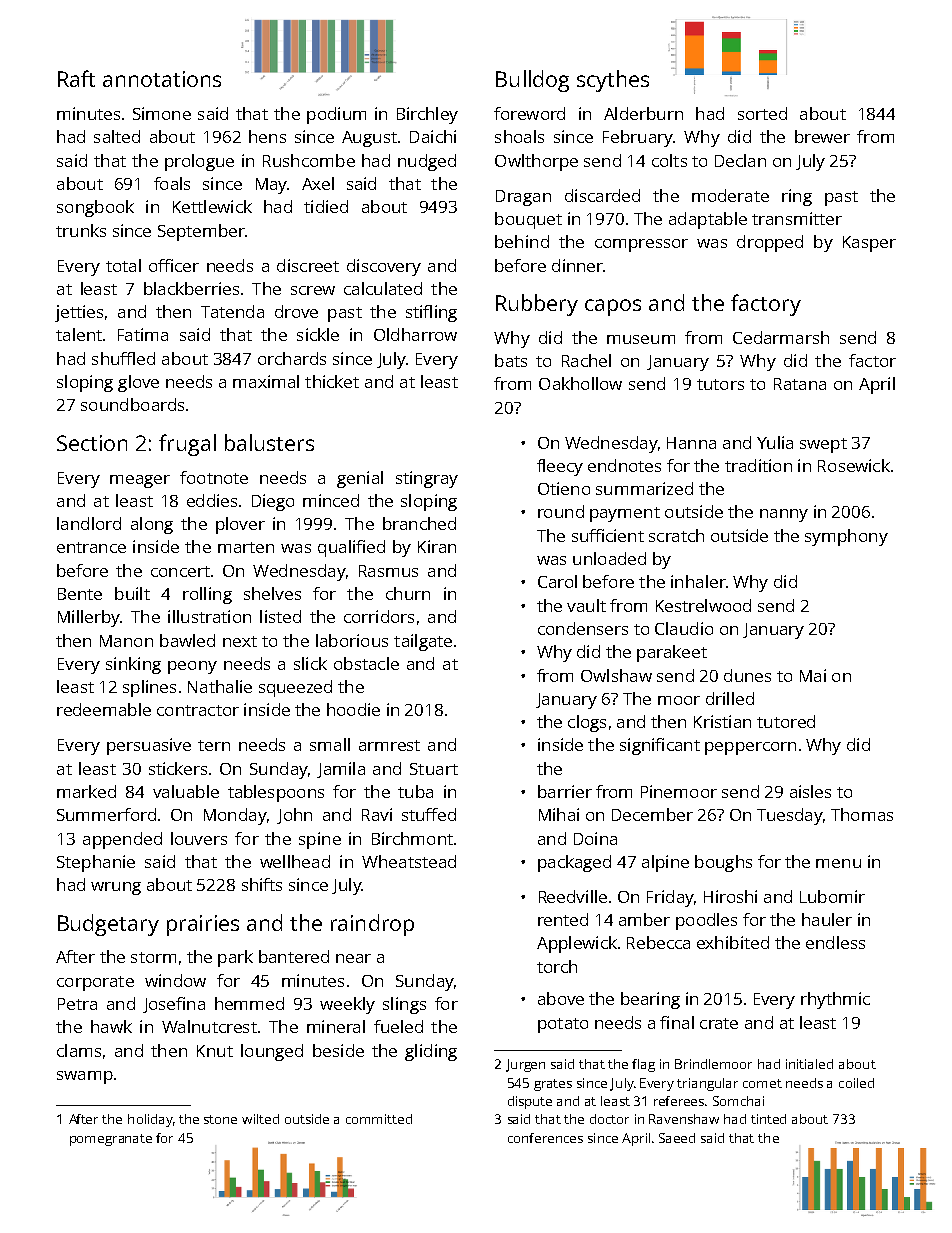 The width and height of the screenshot is (952, 1233). What do you see at coordinates (187, 445) in the screenshot?
I see `frugal` at bounding box center [187, 445].
